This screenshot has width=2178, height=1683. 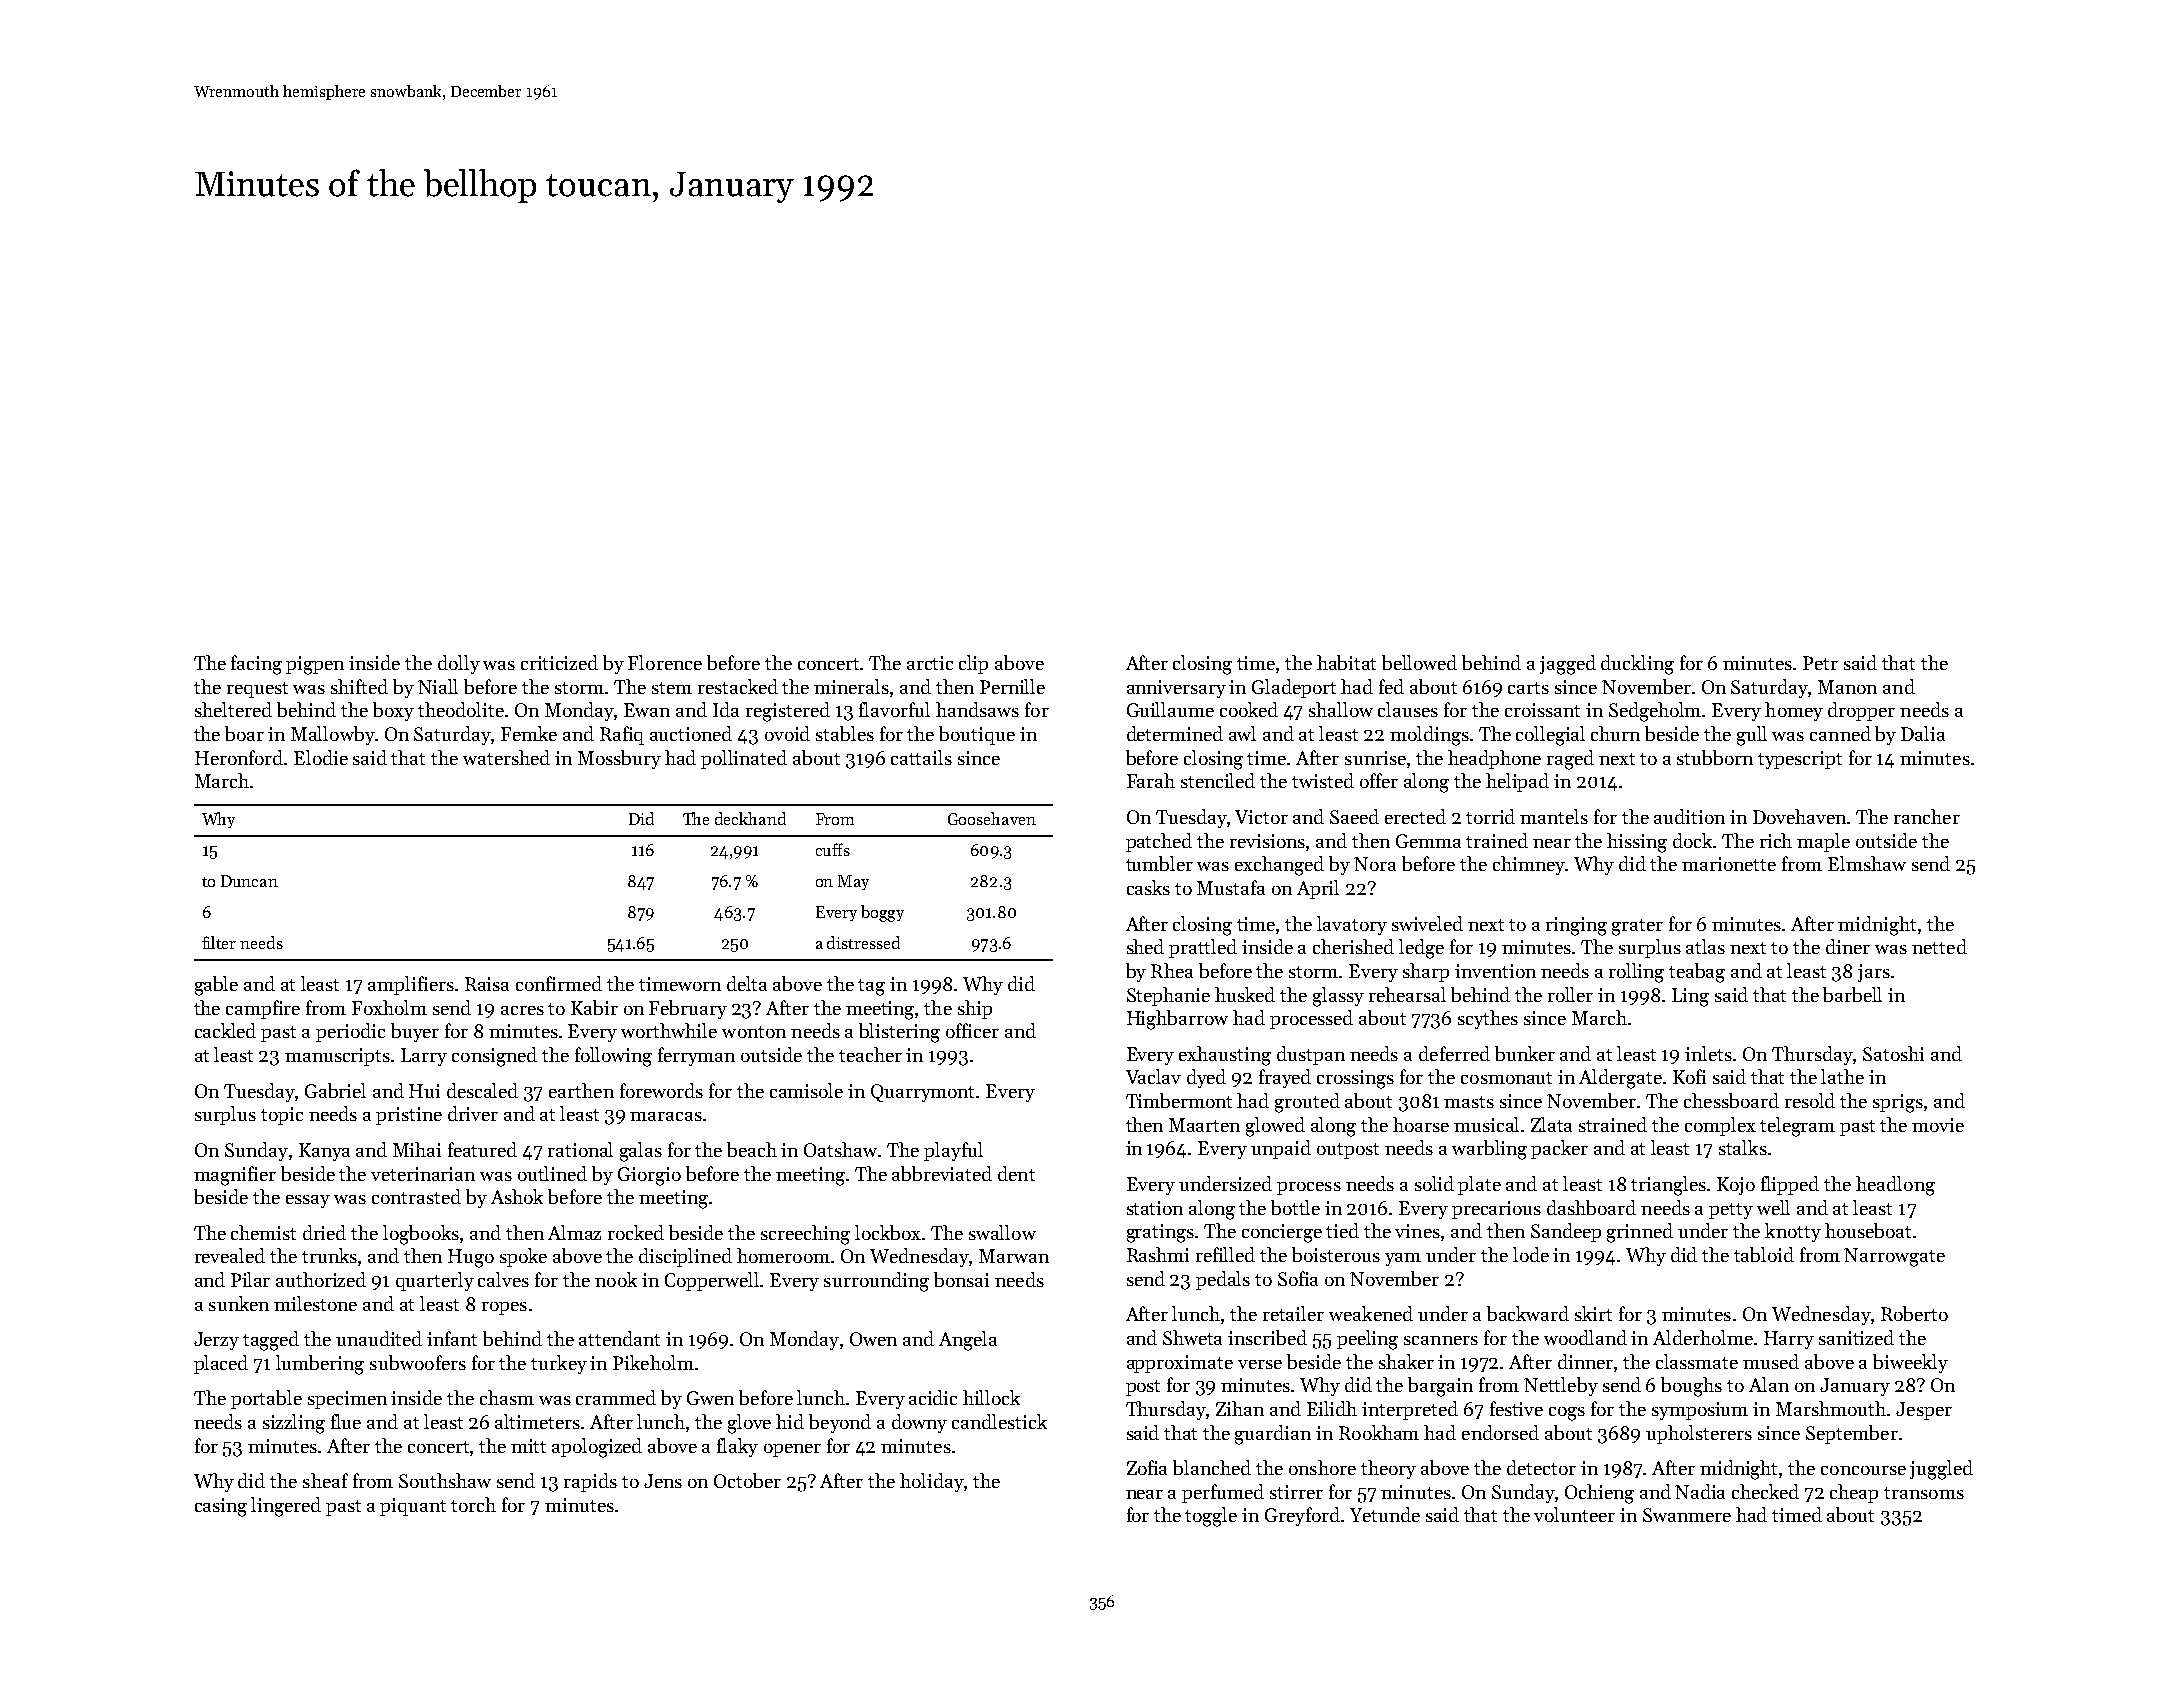 I want to click on netted, so click(x=1939, y=946).
